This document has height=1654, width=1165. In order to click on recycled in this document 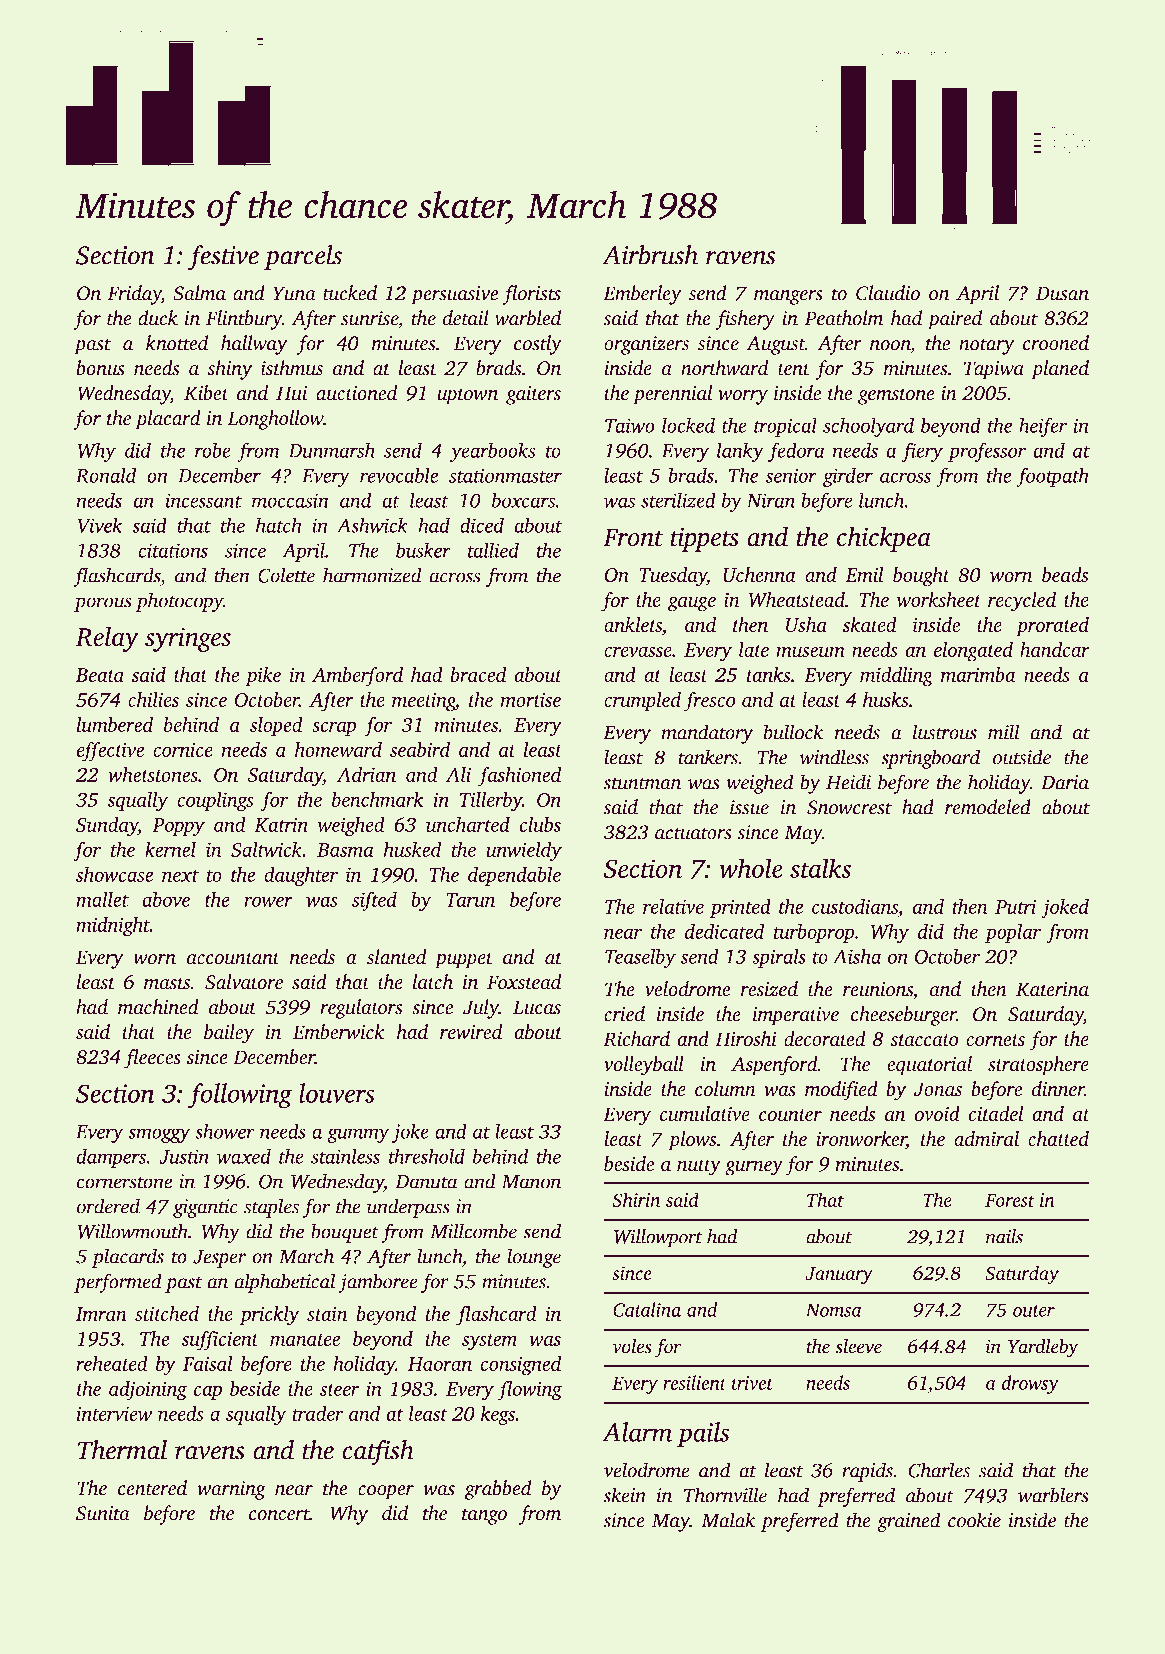, I will do `click(1022, 602)`.
